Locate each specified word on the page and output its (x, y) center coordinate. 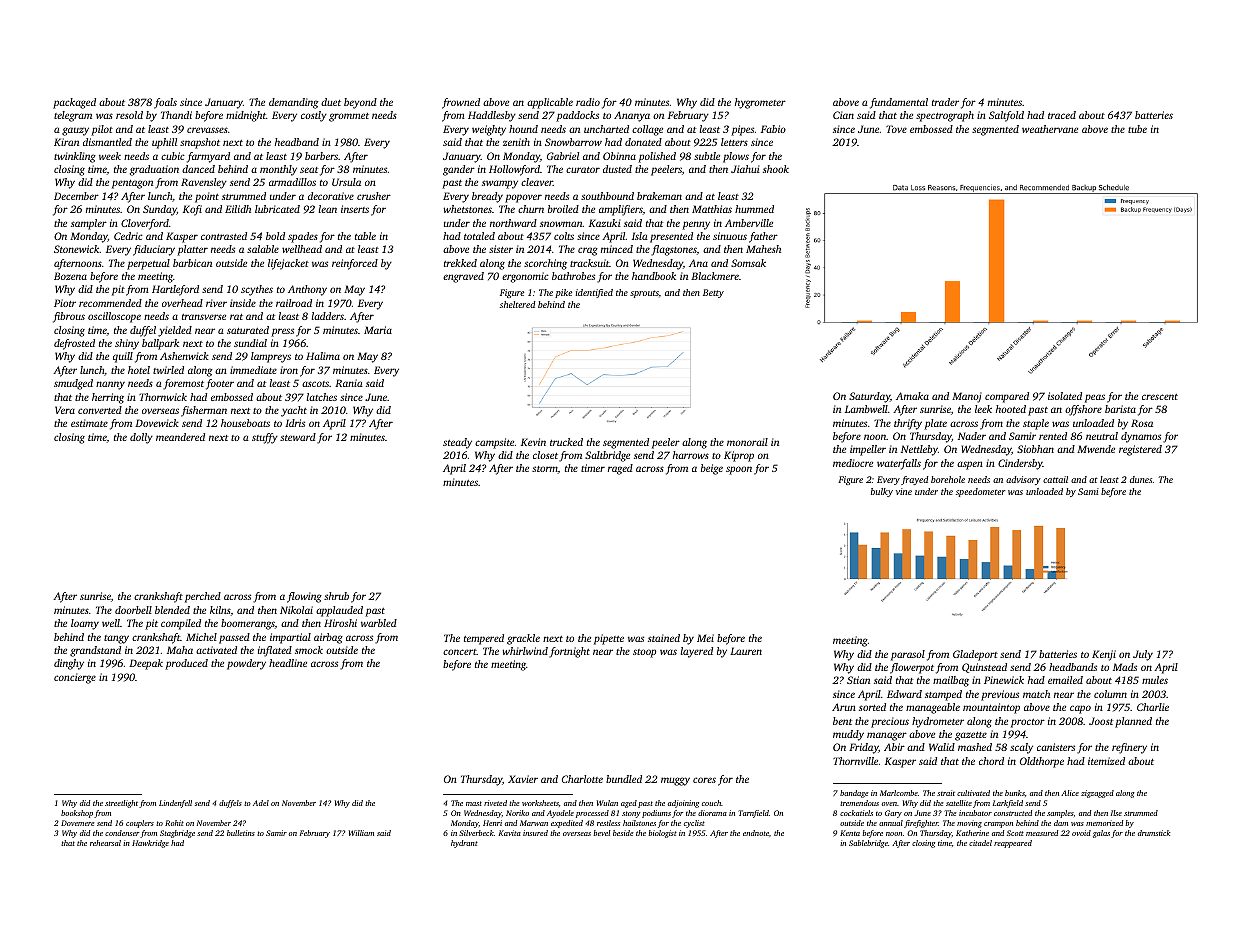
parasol (908, 655)
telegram (73, 116)
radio (588, 102)
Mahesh (763, 249)
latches (322, 397)
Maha (180, 650)
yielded (175, 331)
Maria (378, 330)
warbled (379, 623)
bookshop (77, 814)
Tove (896, 129)
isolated (1065, 396)
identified (594, 293)
